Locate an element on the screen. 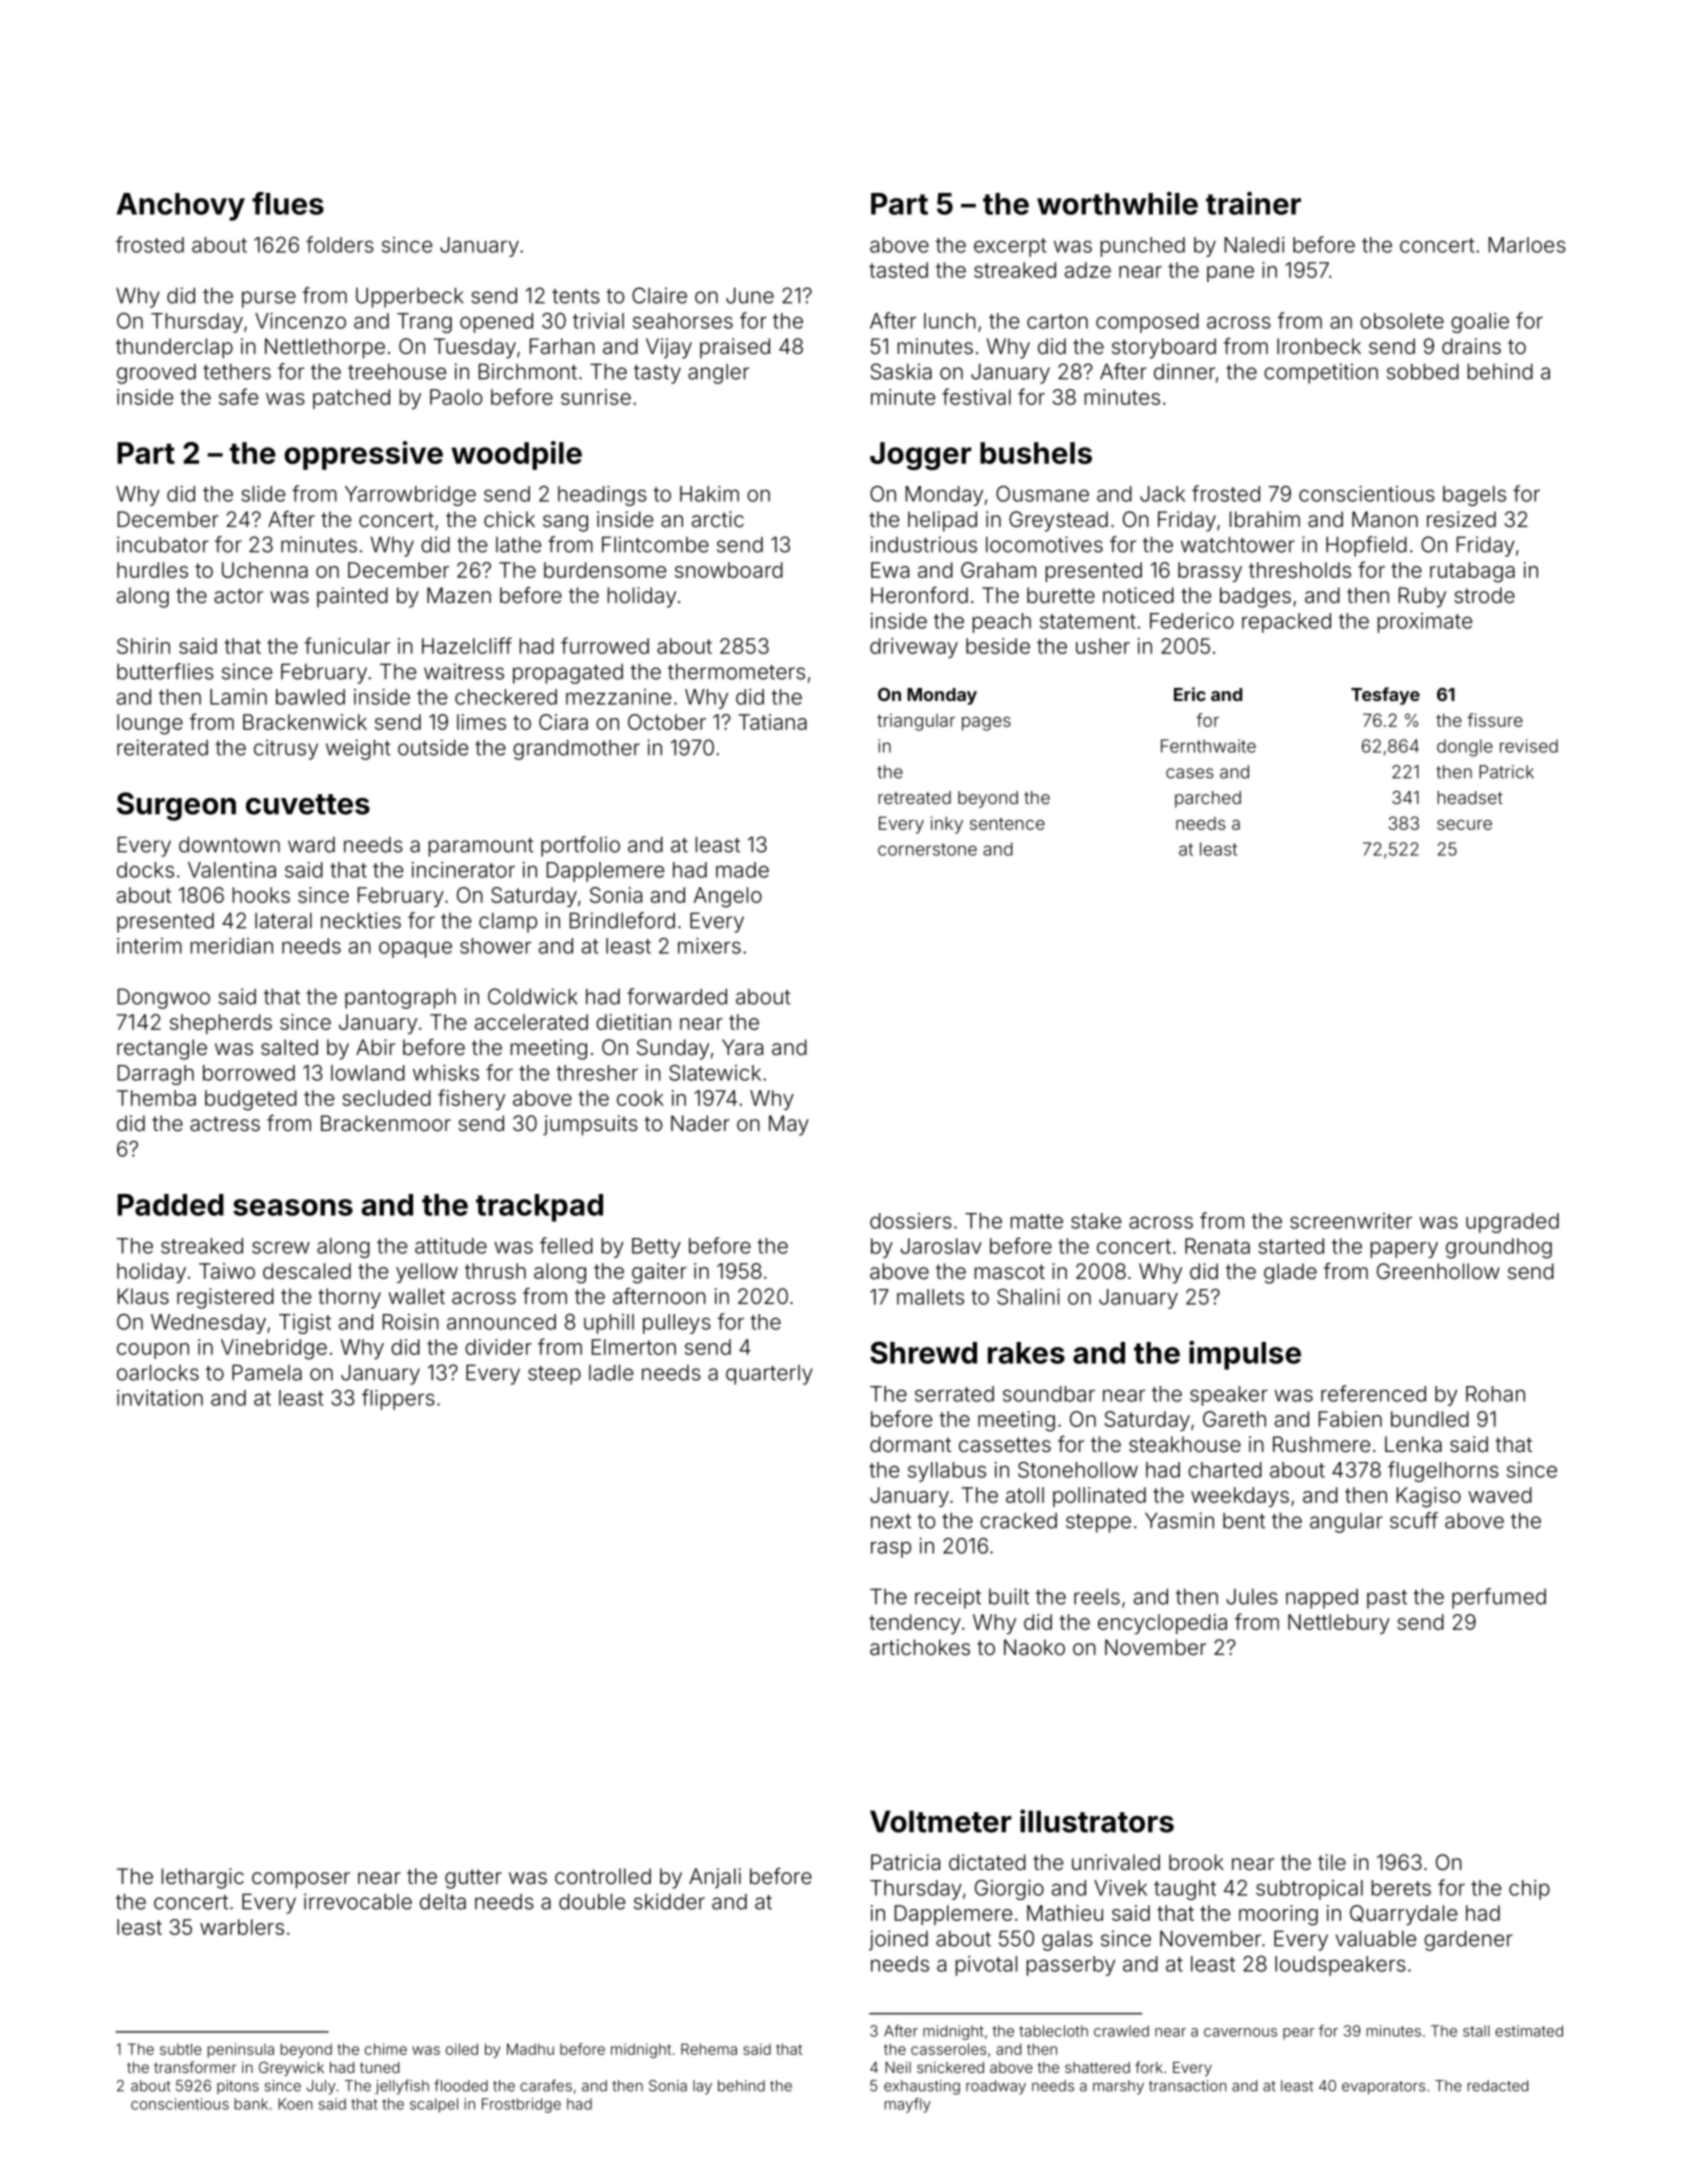 Image resolution: width=1683 pixels, height=2178 pixels. stake is located at coordinates (1096, 1221).
